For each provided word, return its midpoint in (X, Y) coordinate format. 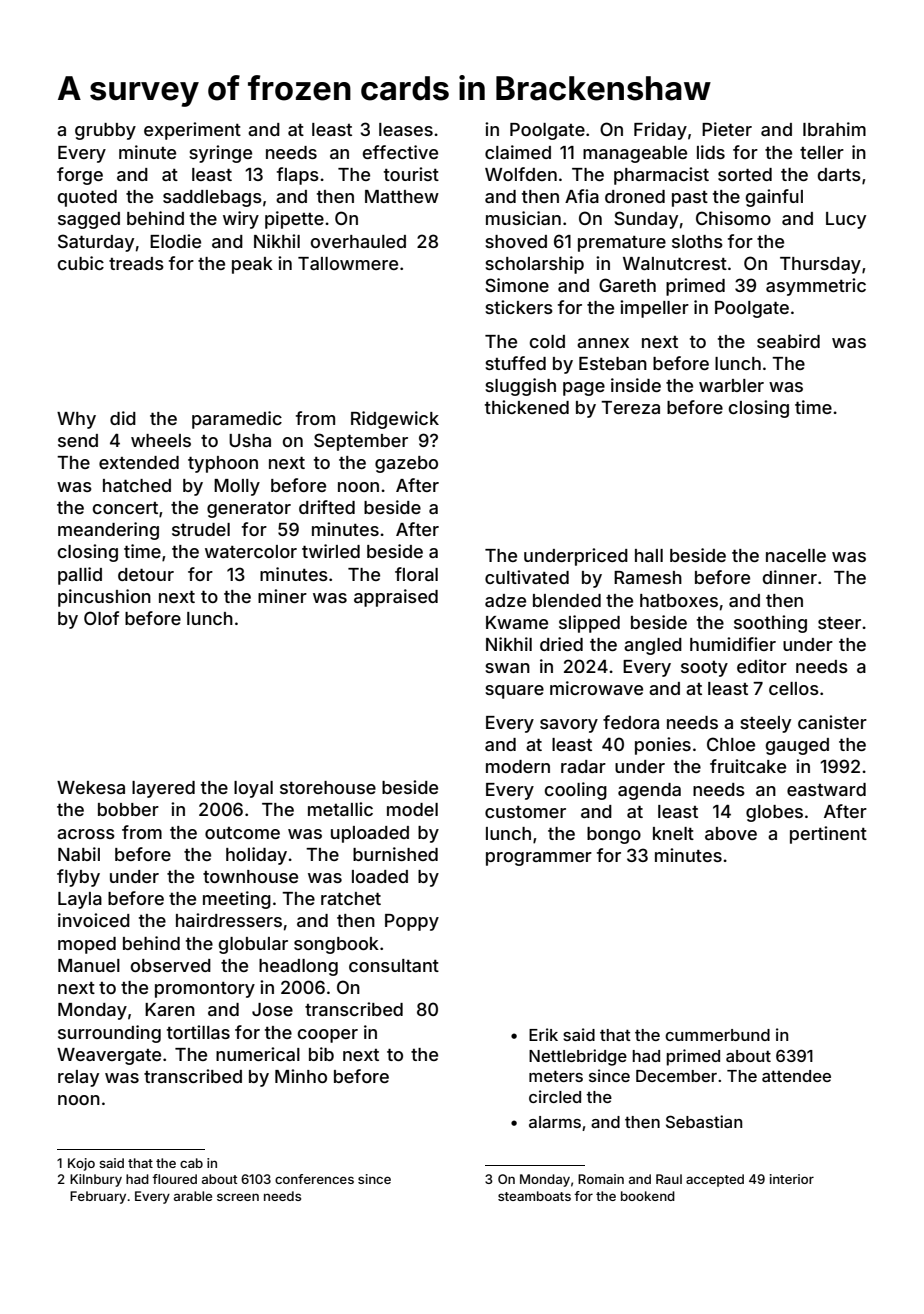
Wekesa (91, 787)
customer (525, 812)
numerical (258, 1054)
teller (822, 152)
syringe (220, 154)
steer (839, 623)
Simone (517, 285)
